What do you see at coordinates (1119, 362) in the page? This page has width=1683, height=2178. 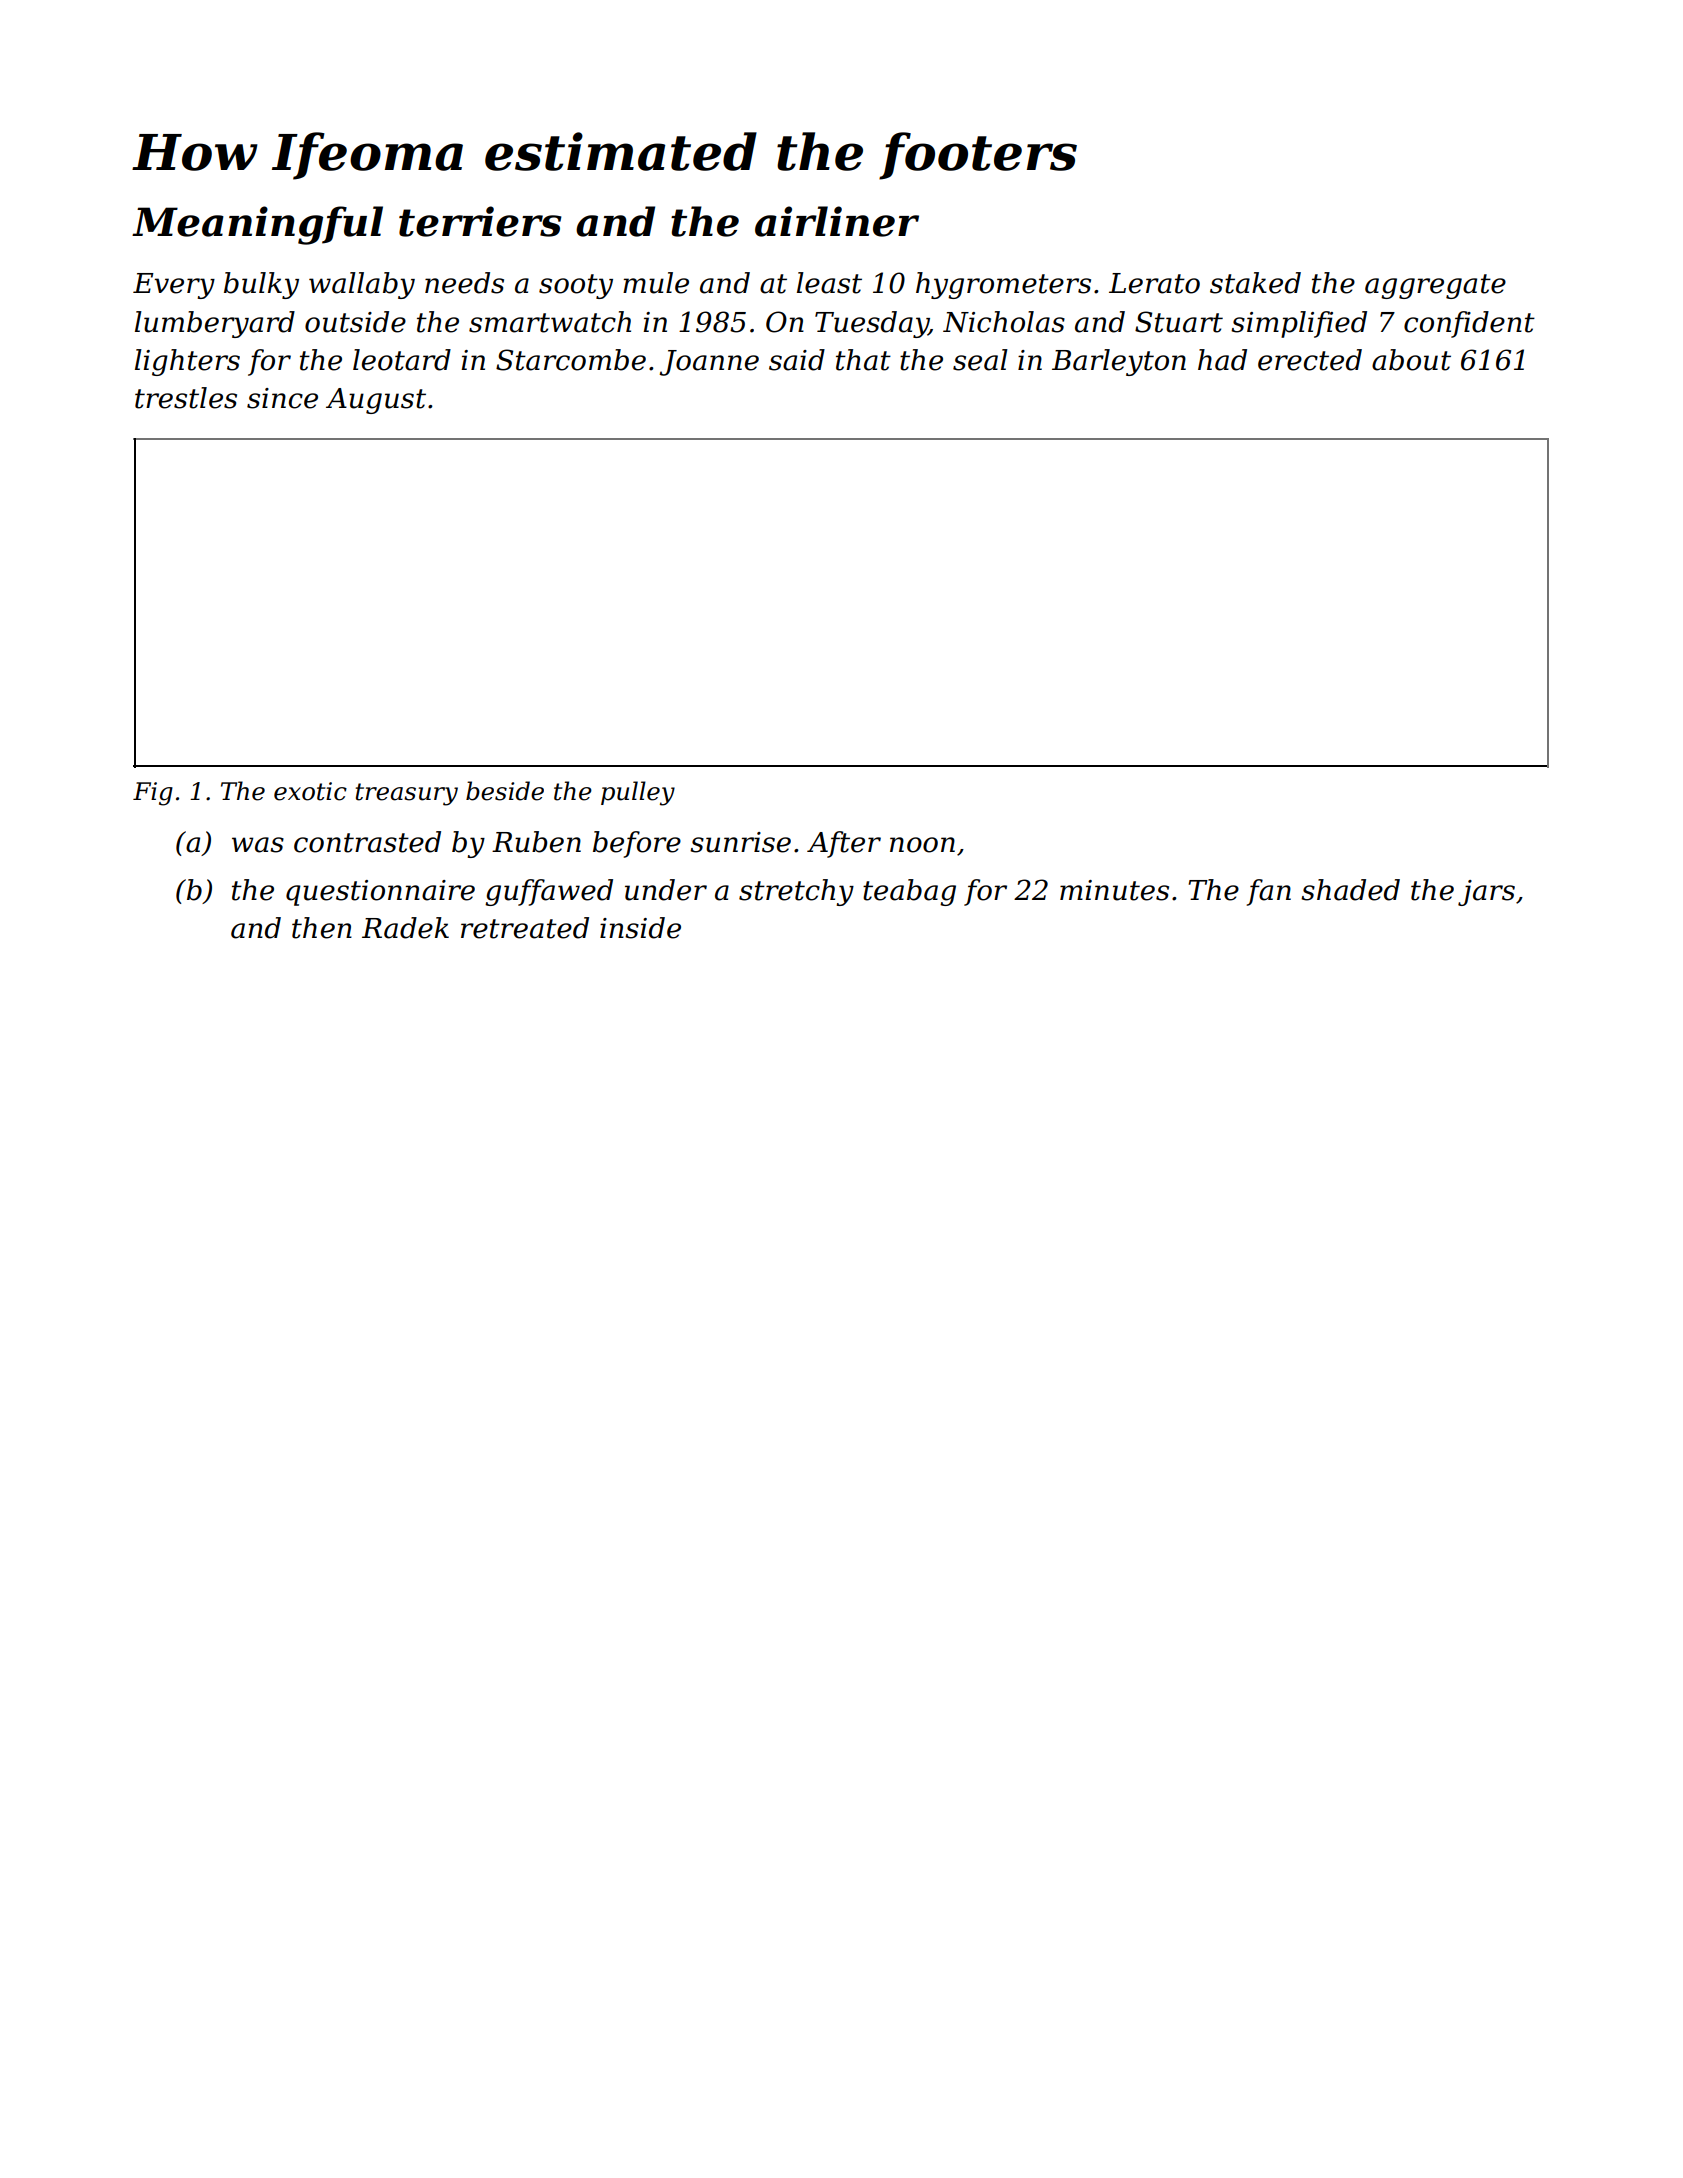 I see `Barleyton` at bounding box center [1119, 362].
